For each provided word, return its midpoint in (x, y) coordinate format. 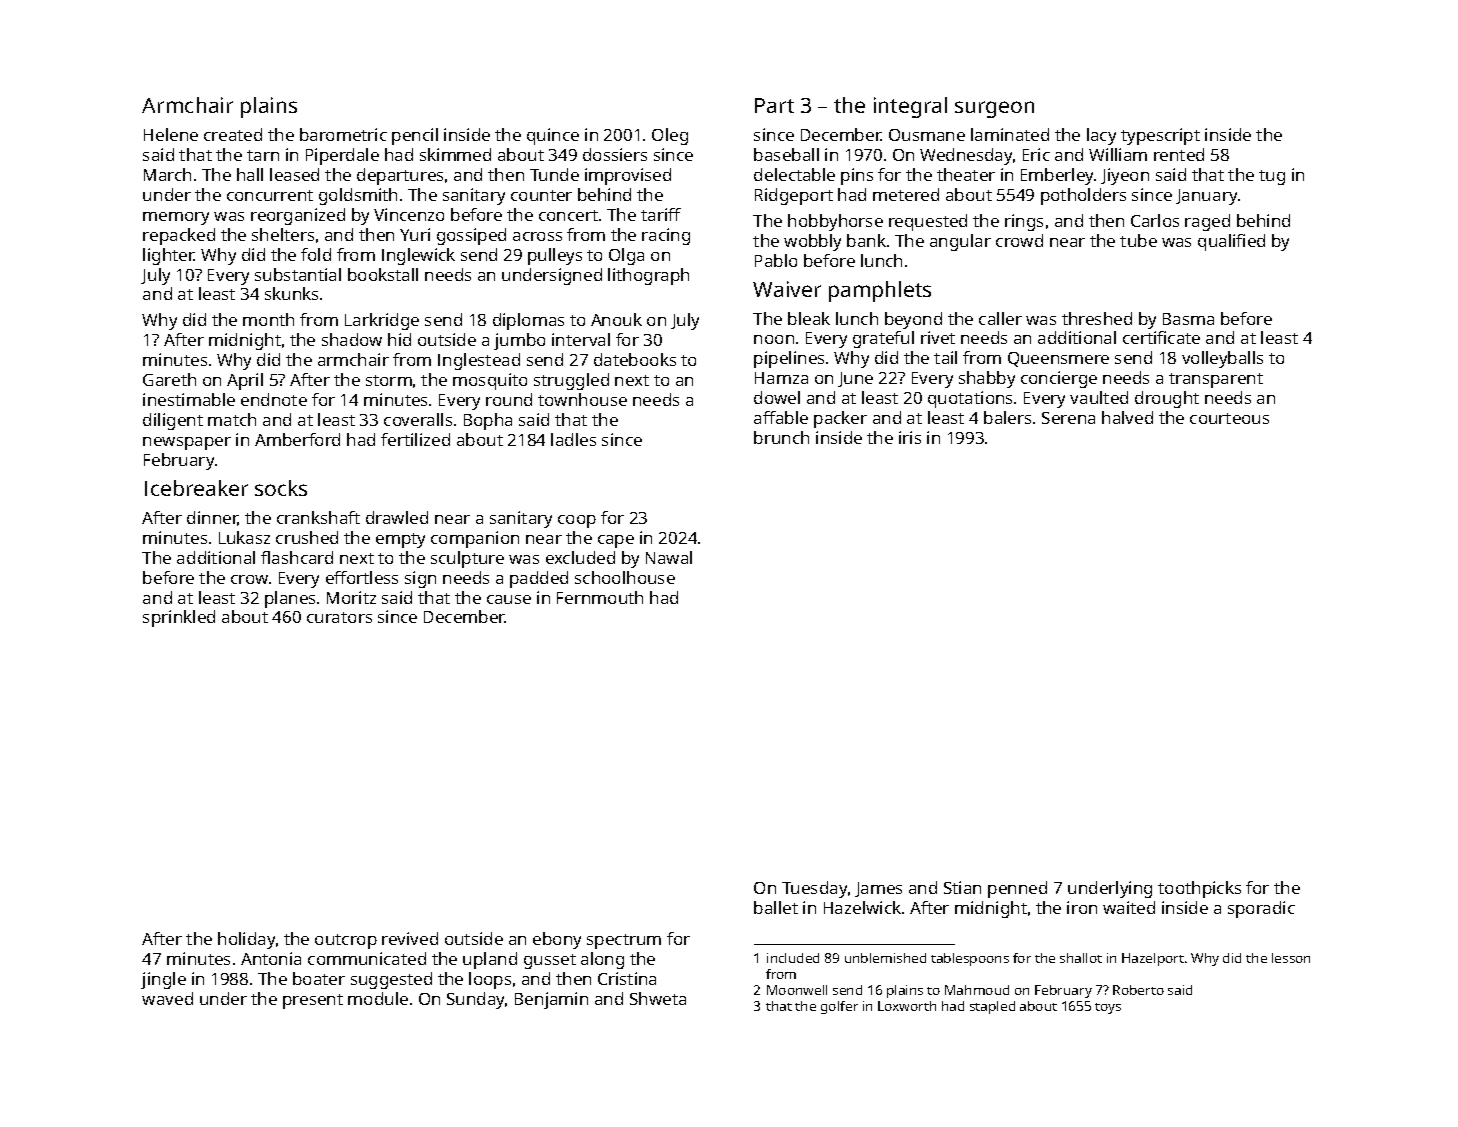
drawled (397, 517)
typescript (1160, 136)
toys (1108, 1008)
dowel (777, 397)
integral (910, 107)
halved (1127, 417)
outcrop (346, 941)
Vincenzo (409, 214)
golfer (839, 1007)
